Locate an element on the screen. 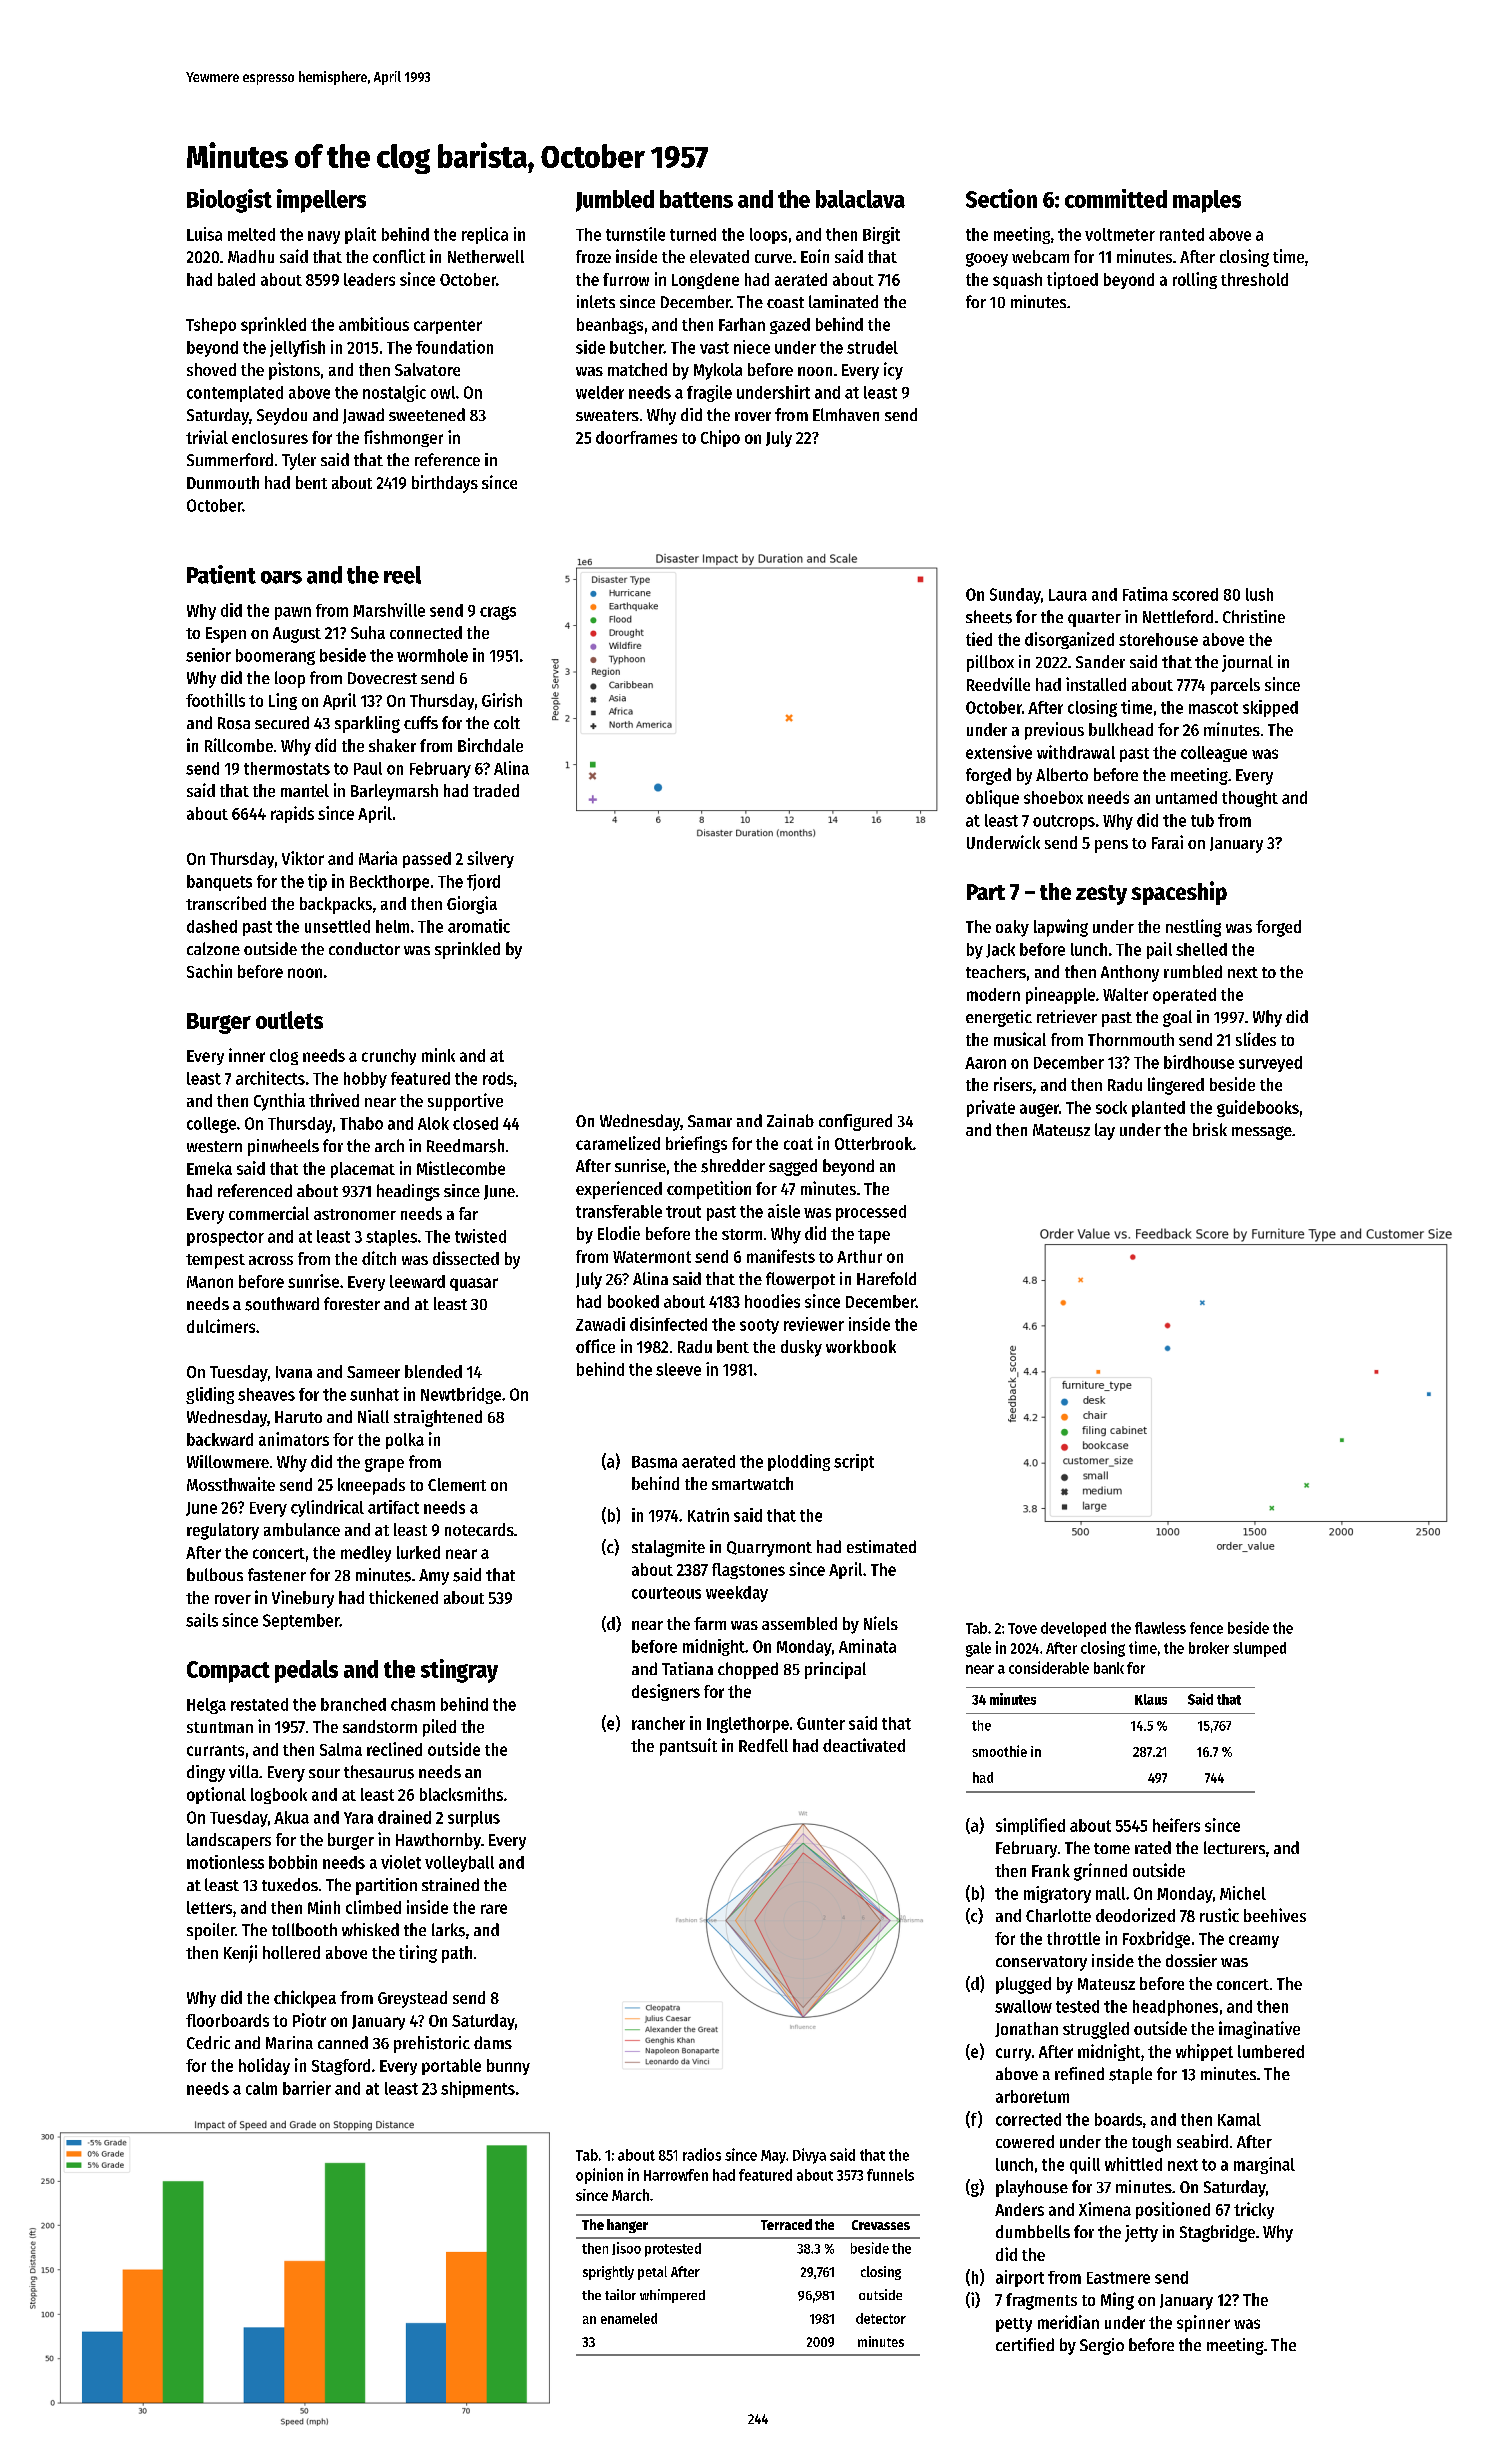 Image resolution: width=1496 pixels, height=2464 pixels. Cedric is located at coordinates (208, 2042).
